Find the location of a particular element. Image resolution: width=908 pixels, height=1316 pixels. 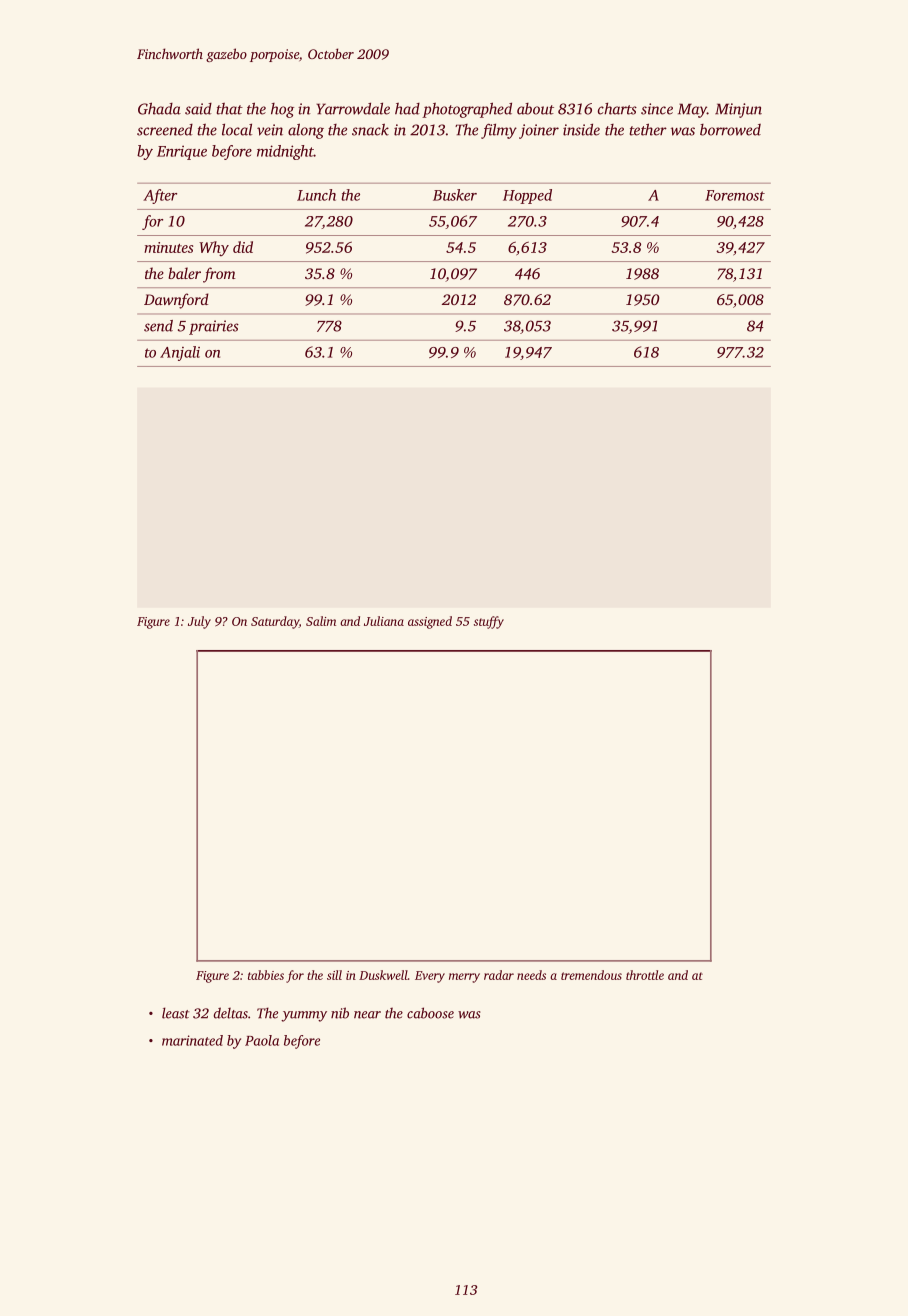

Hopped is located at coordinates (527, 196).
